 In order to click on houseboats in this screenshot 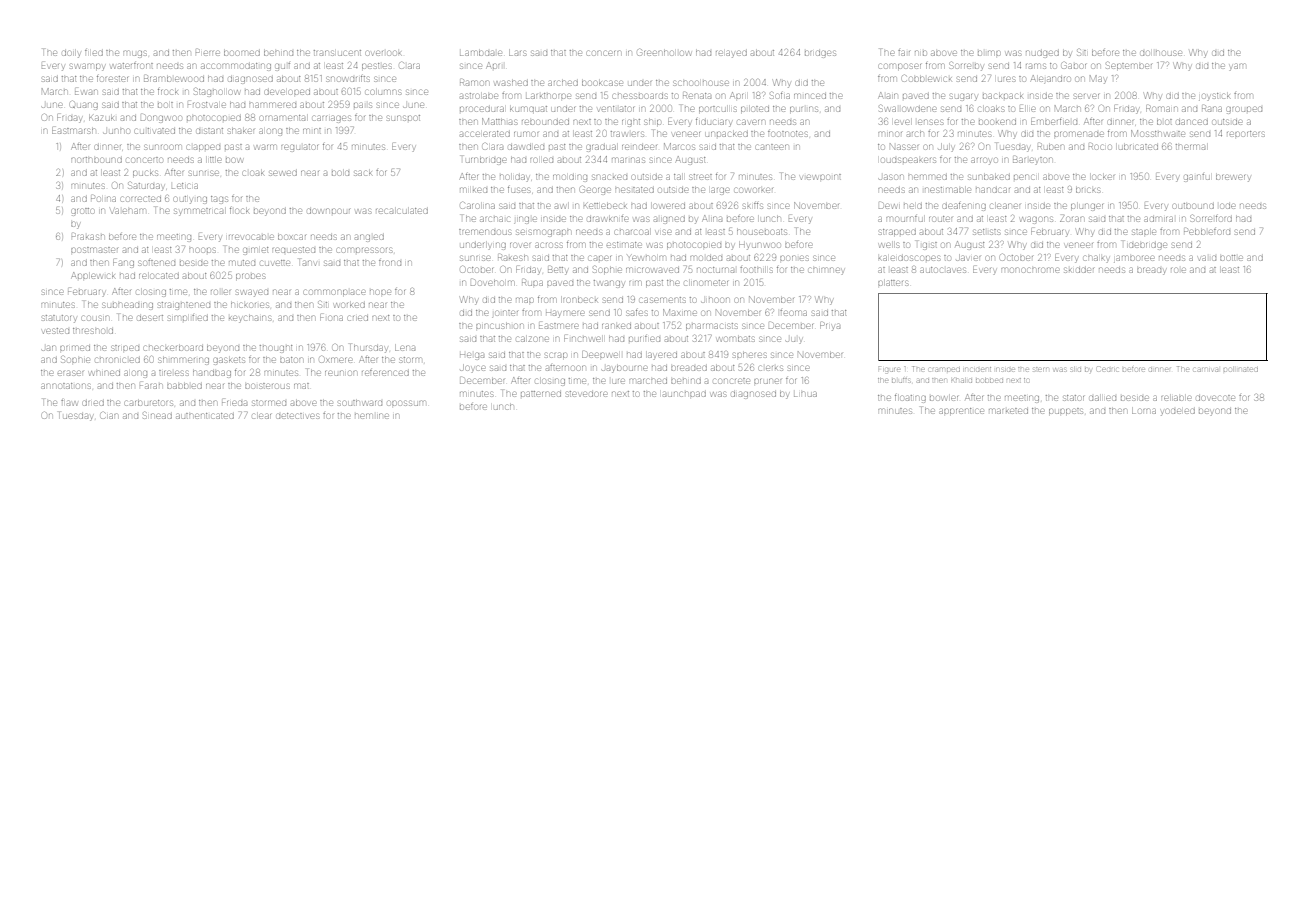, I will do `click(762, 232)`.
